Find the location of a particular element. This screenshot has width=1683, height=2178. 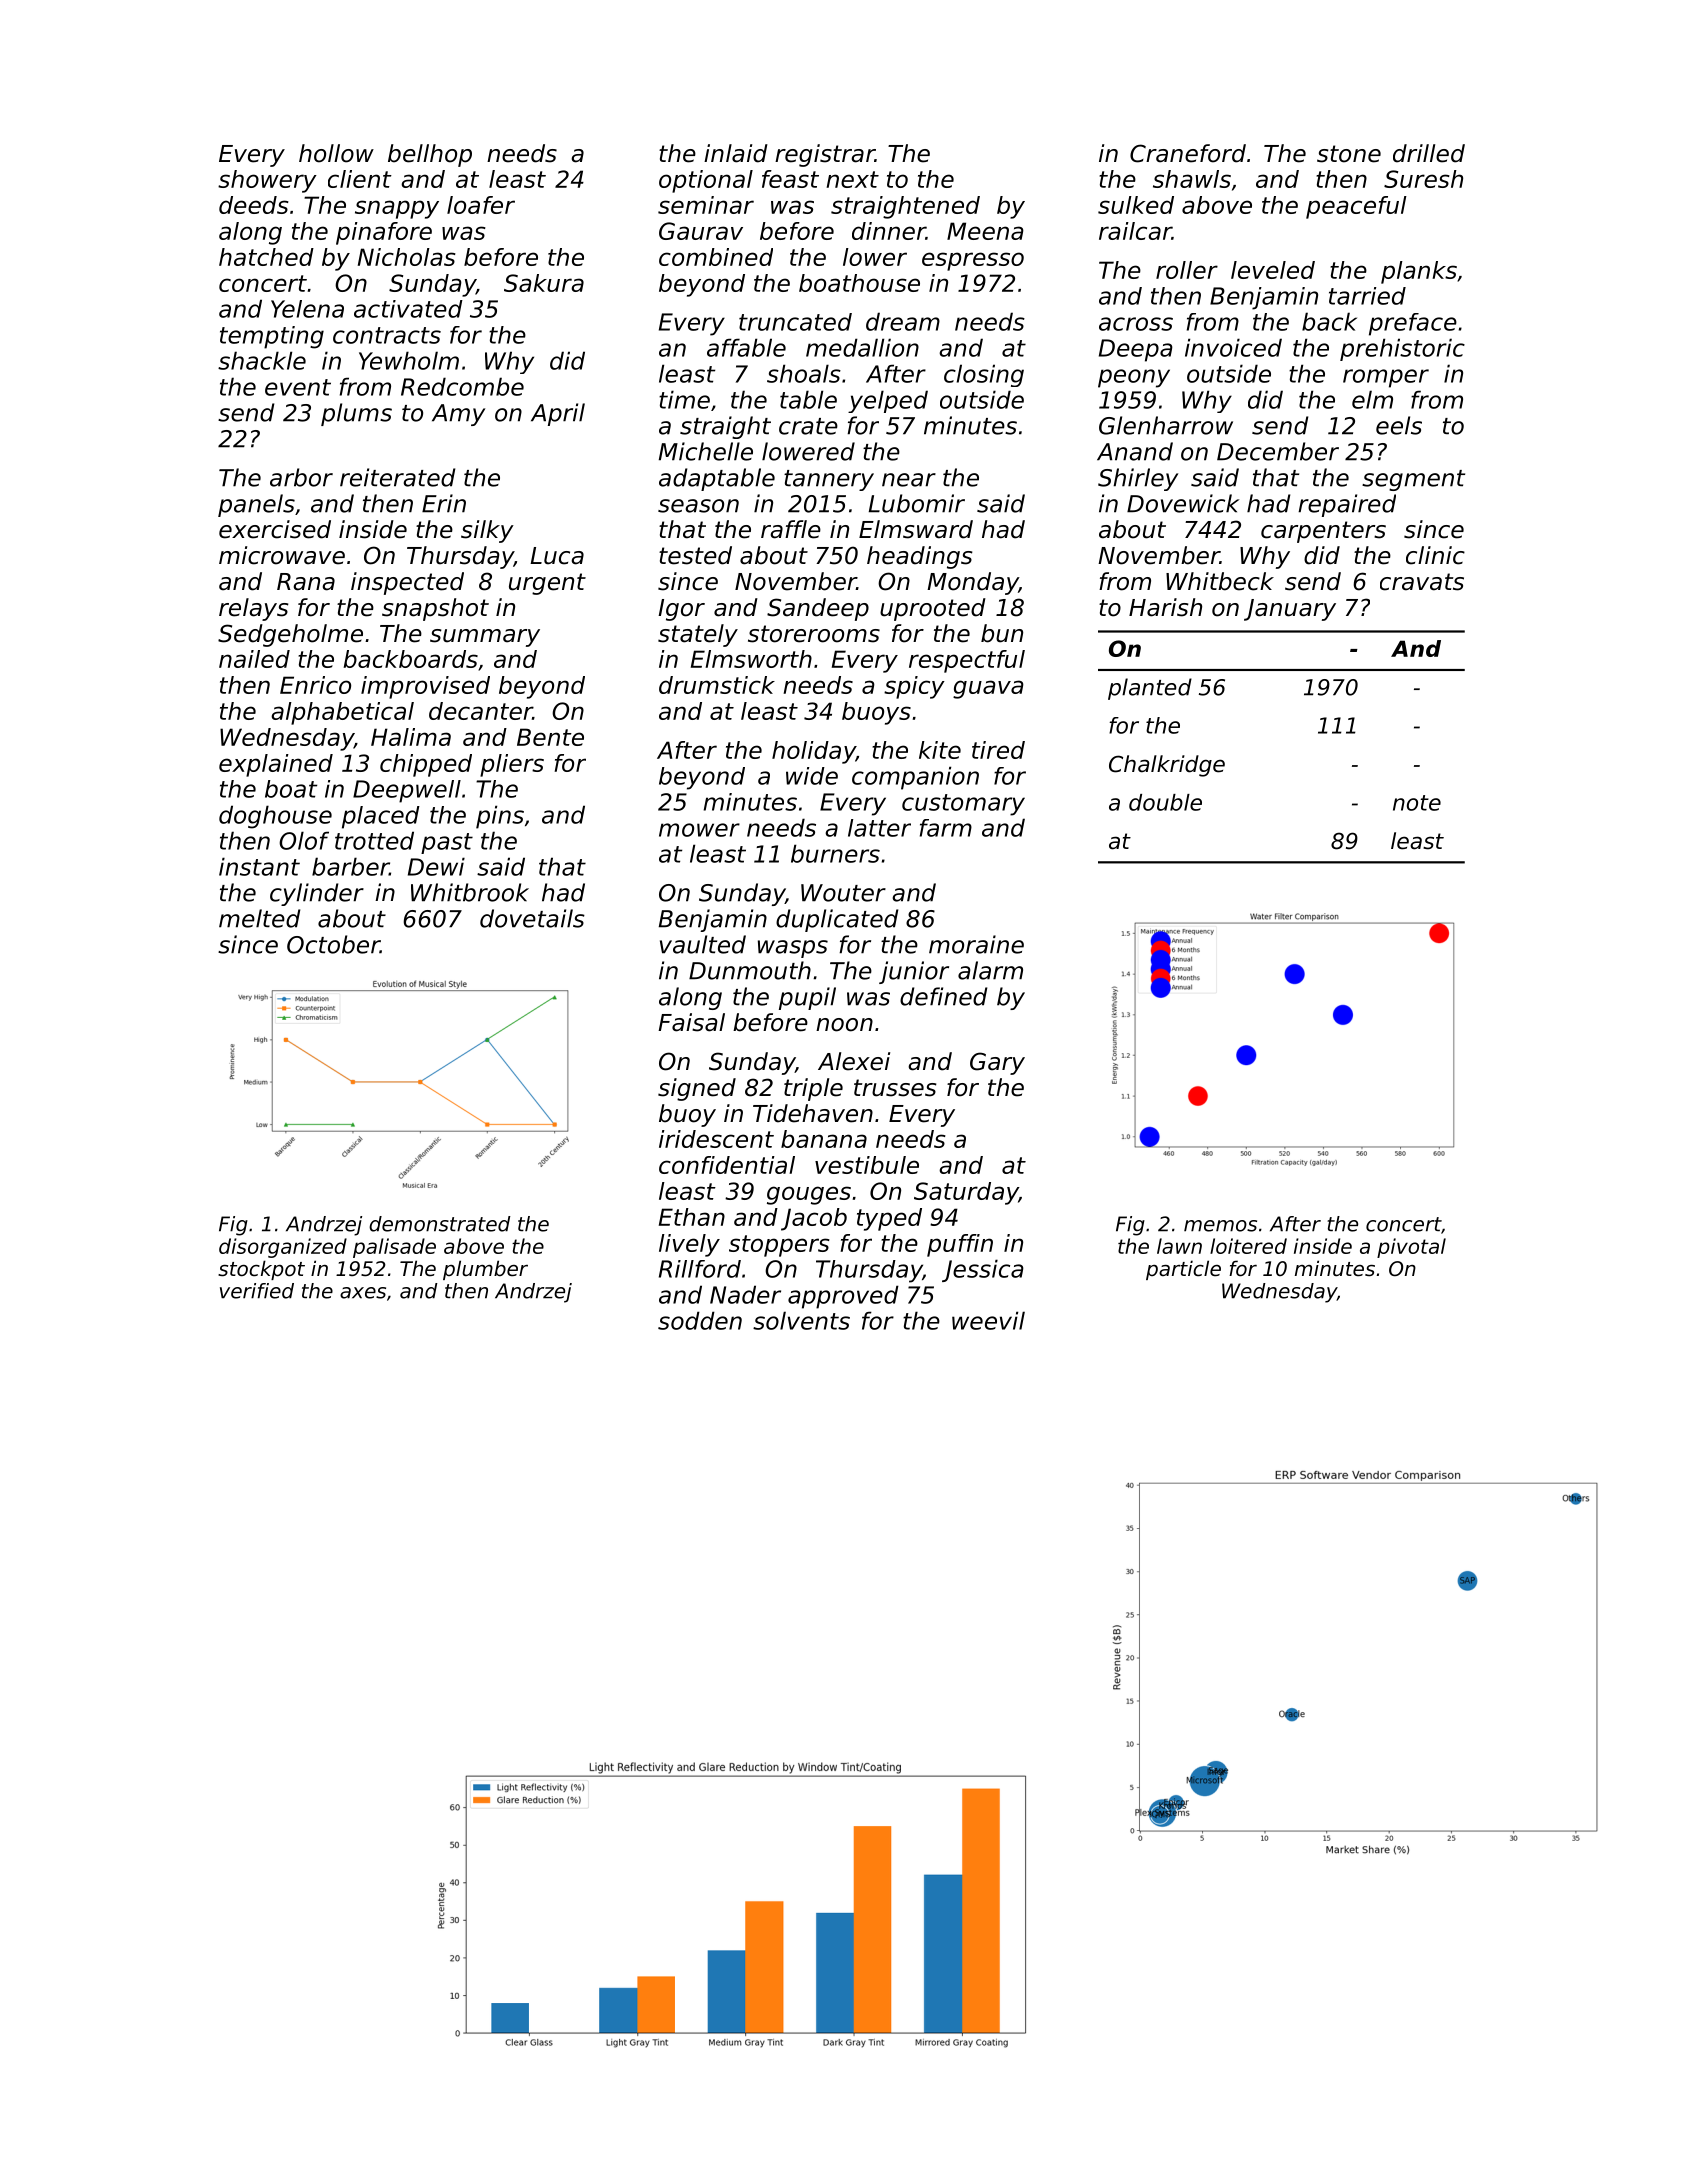

Gary is located at coordinates (997, 1063).
